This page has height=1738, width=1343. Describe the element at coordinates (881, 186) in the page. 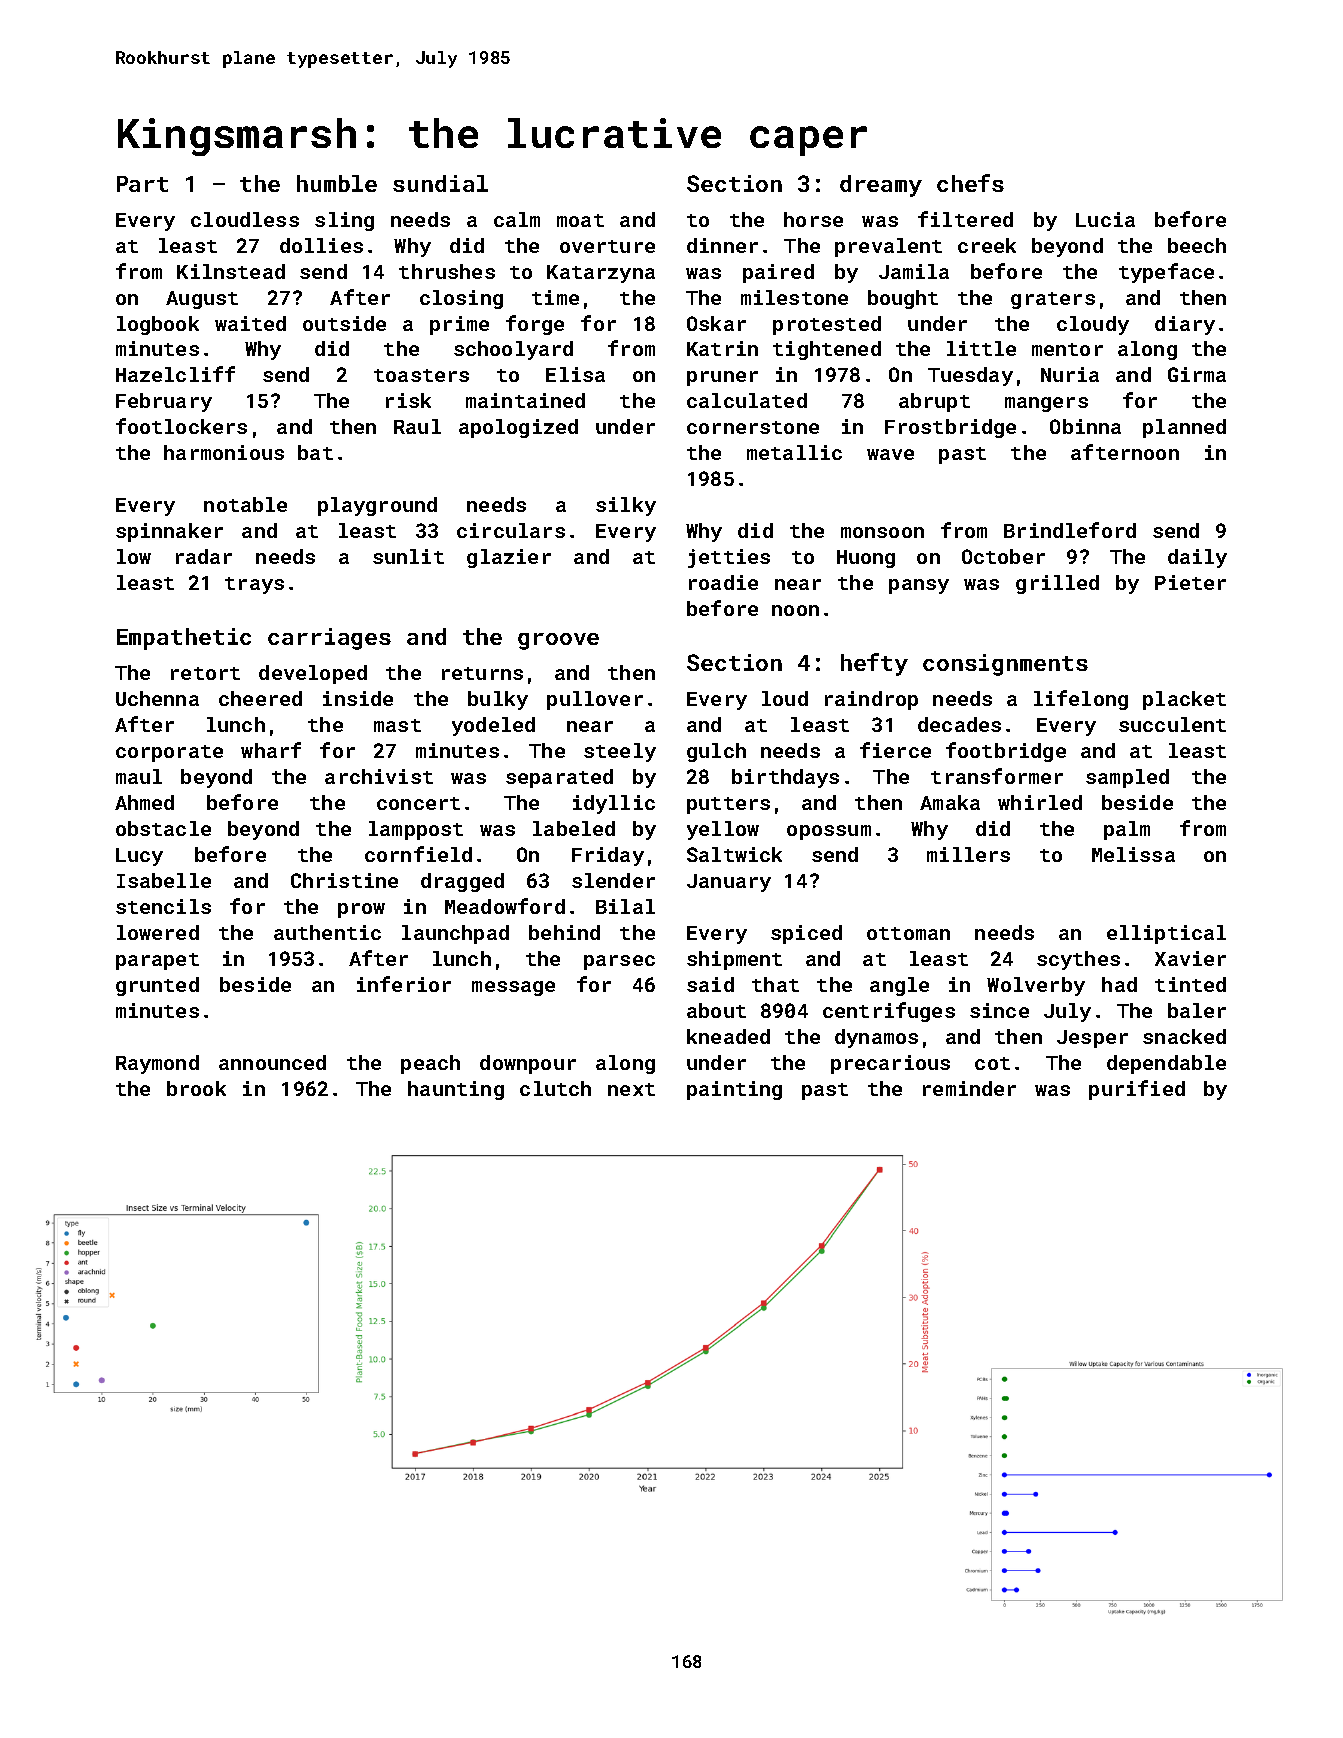

I see `dreamy` at that location.
